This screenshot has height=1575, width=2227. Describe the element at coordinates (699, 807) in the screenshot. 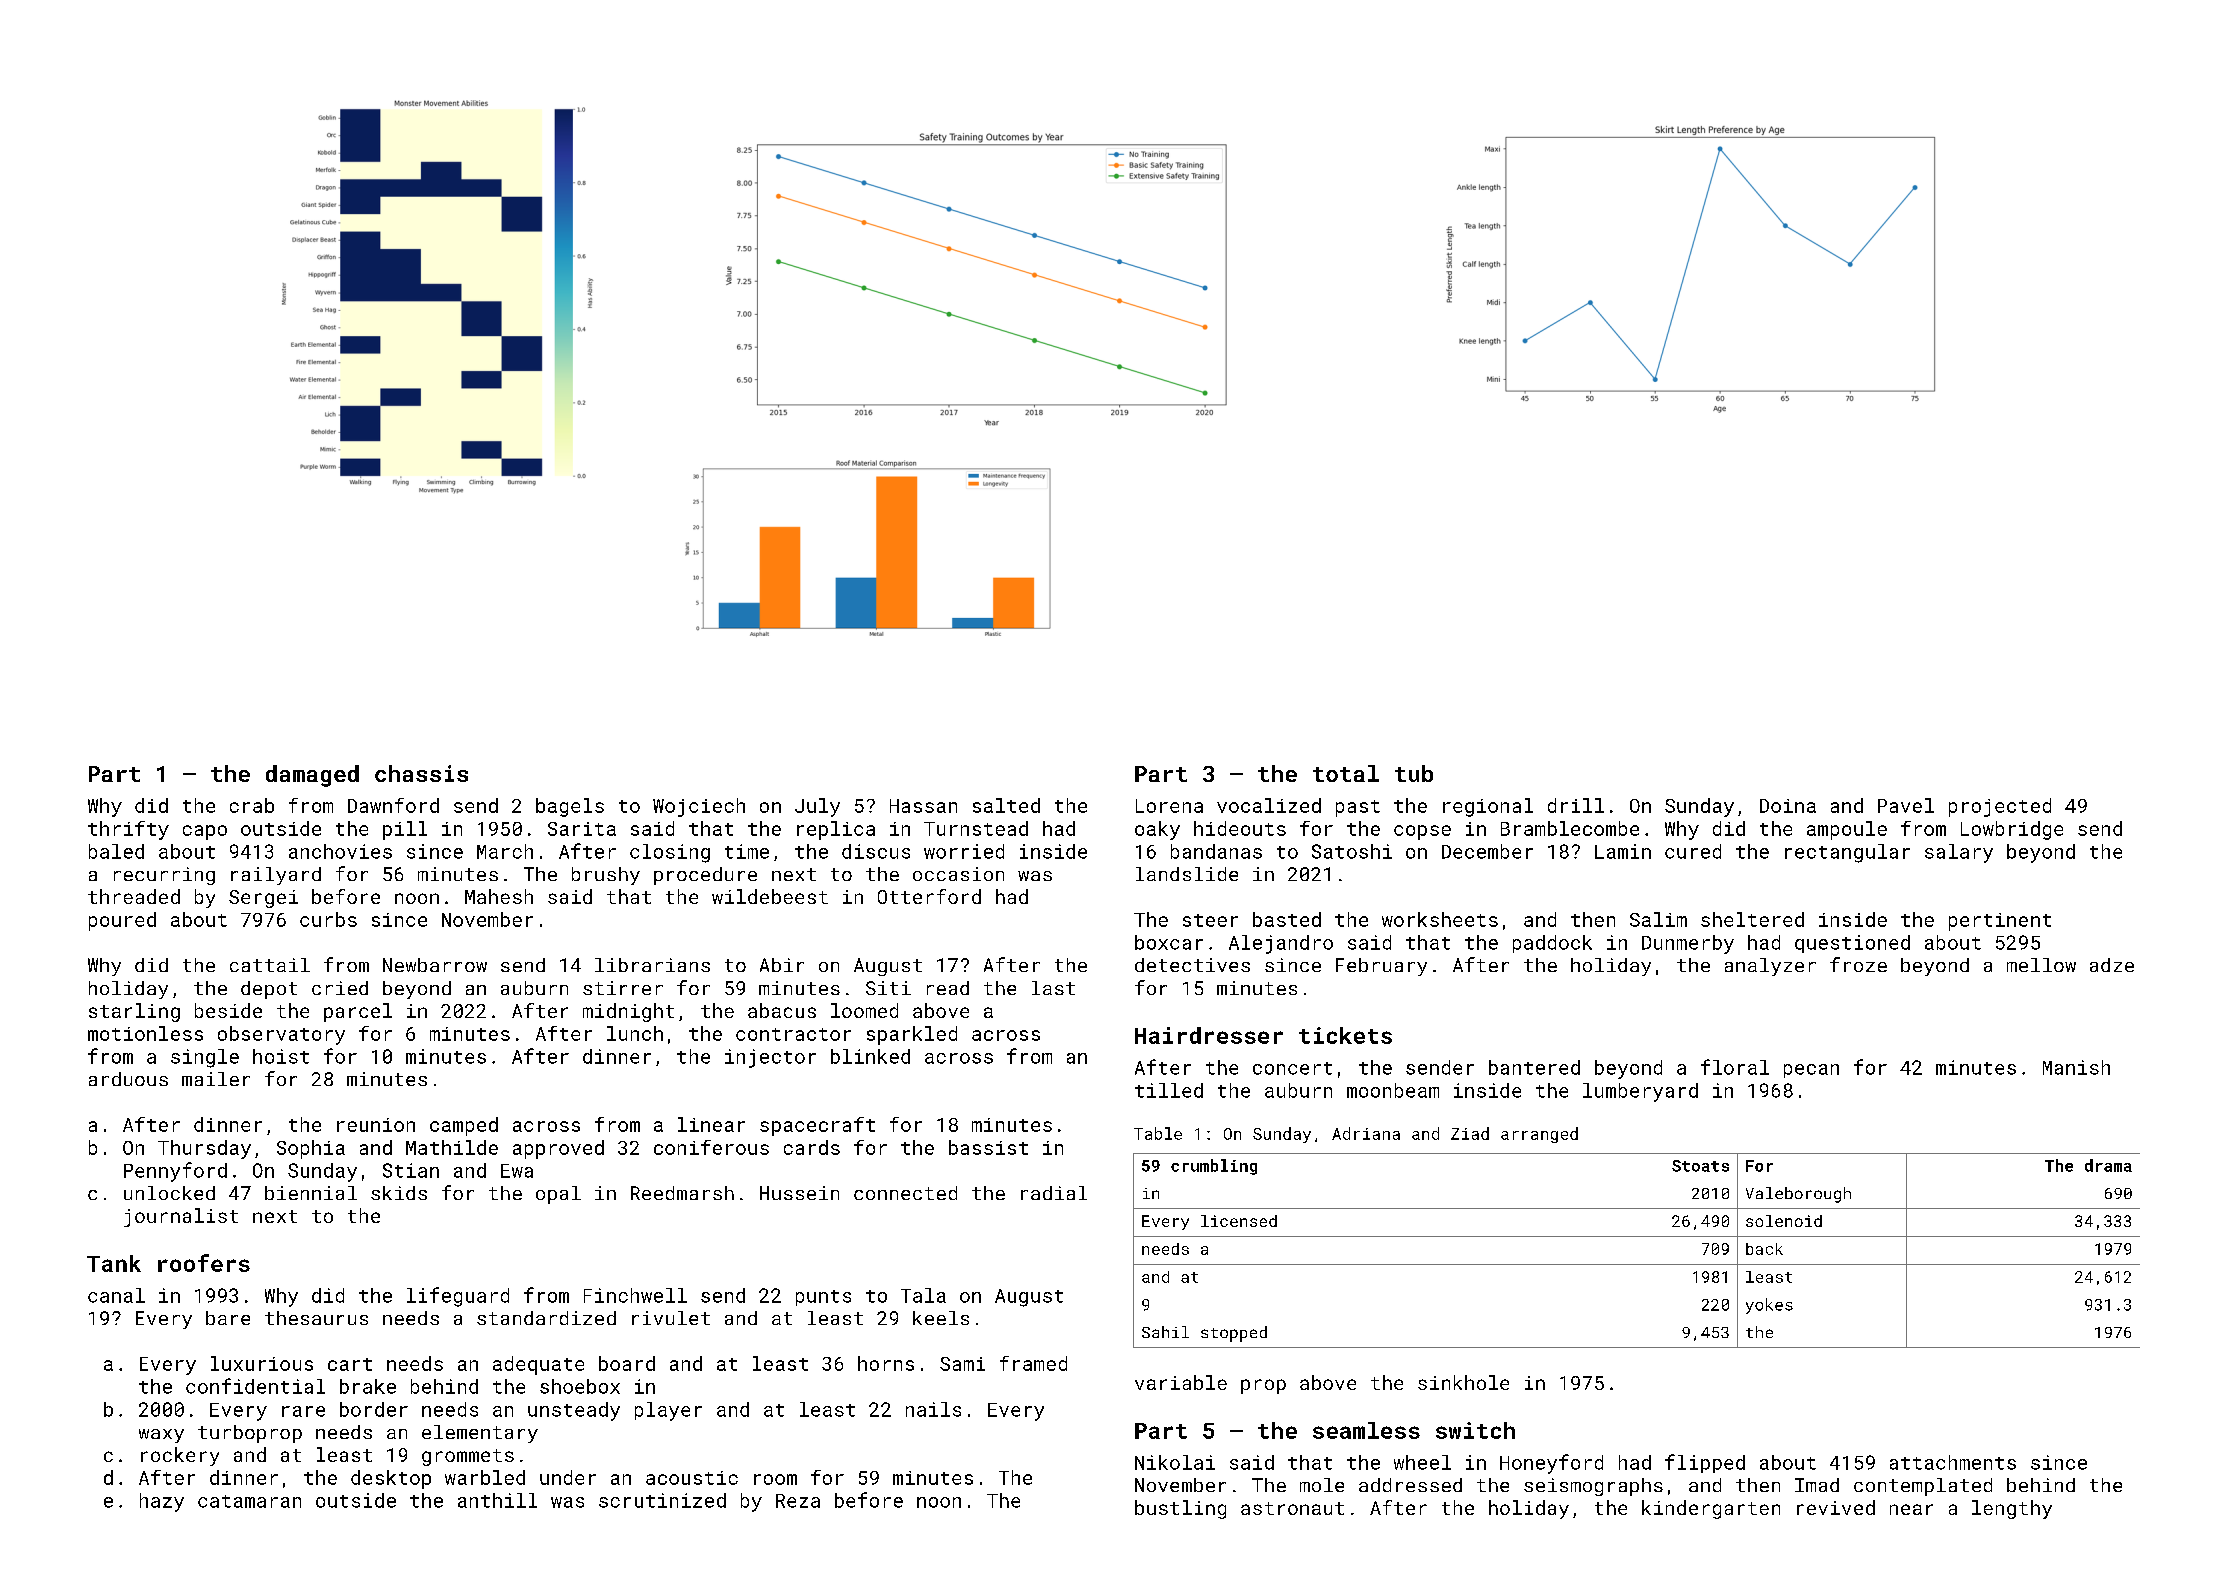

I see `Wojciech` at that location.
